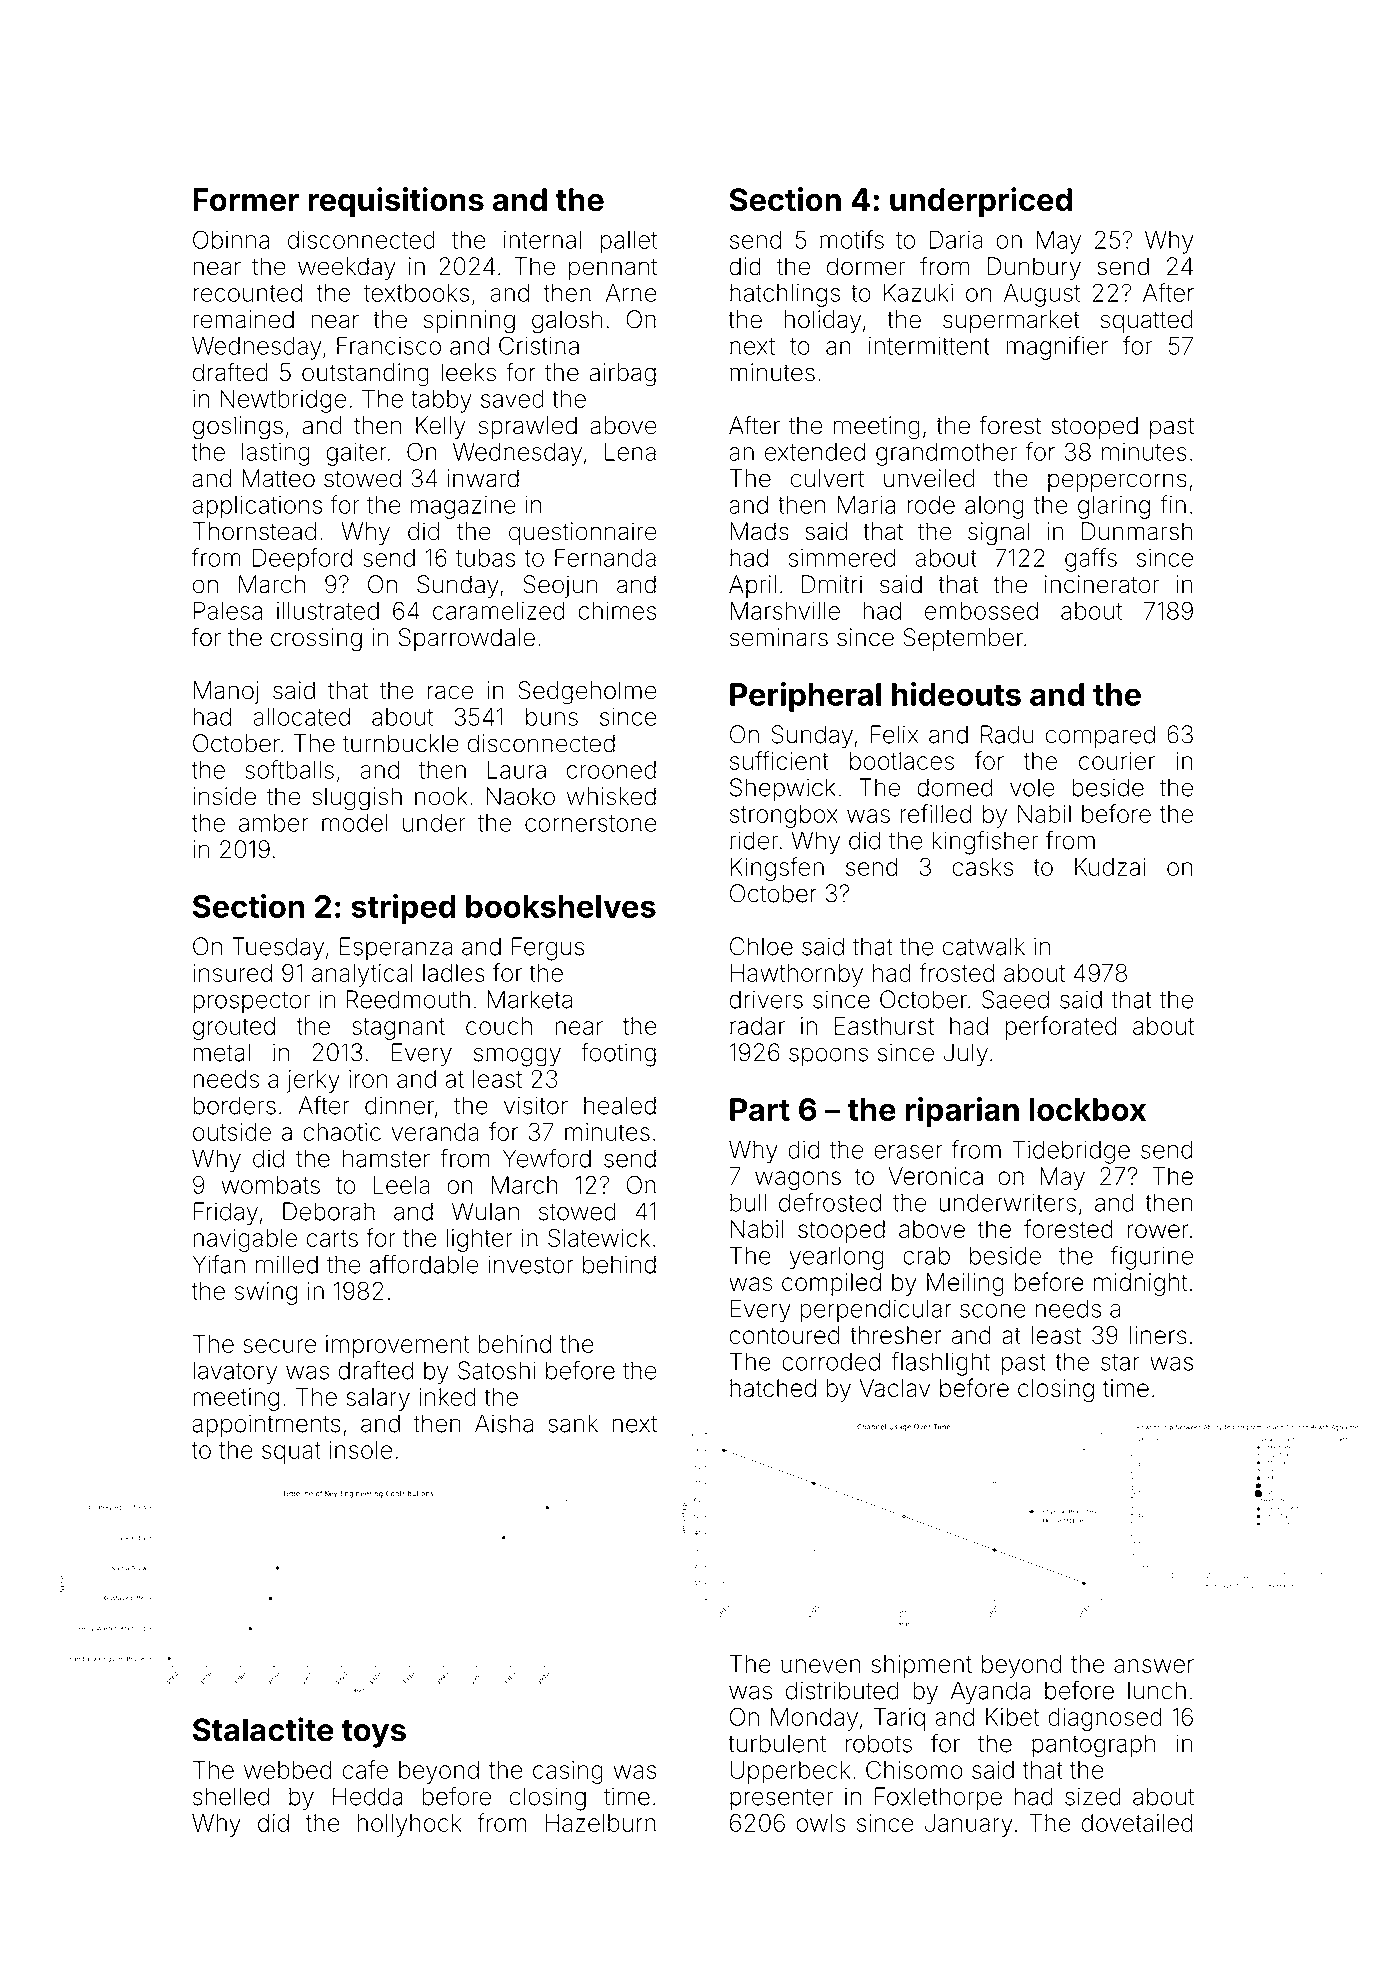 This screenshot has width=1386, height=1969. What do you see at coordinates (386, 1158) in the screenshot?
I see `hamster` at bounding box center [386, 1158].
